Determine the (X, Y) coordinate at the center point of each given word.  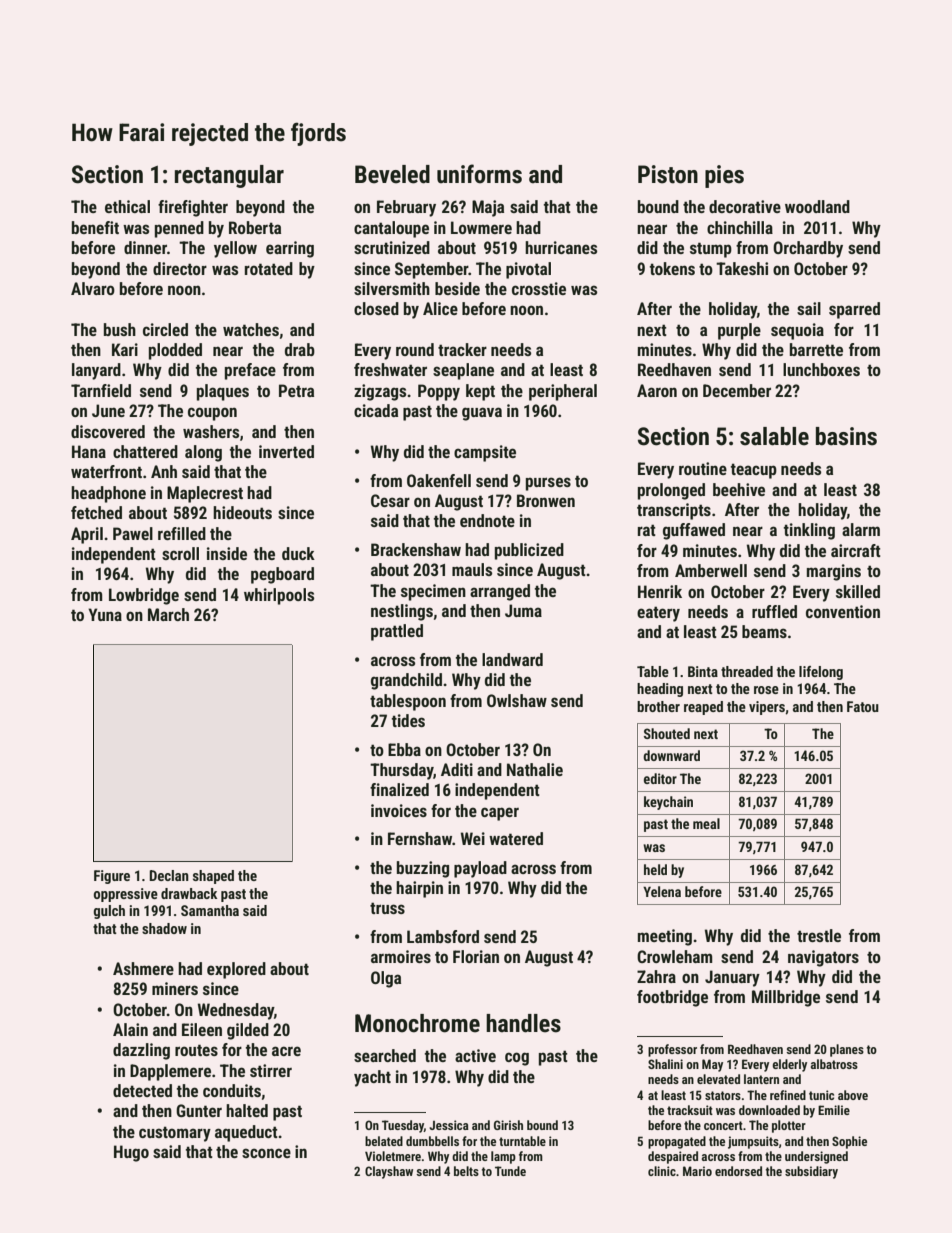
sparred (854, 310)
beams (764, 631)
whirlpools (279, 596)
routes (196, 1050)
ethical (127, 206)
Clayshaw (389, 1172)
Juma (523, 610)
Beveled (392, 174)
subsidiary (811, 1172)
